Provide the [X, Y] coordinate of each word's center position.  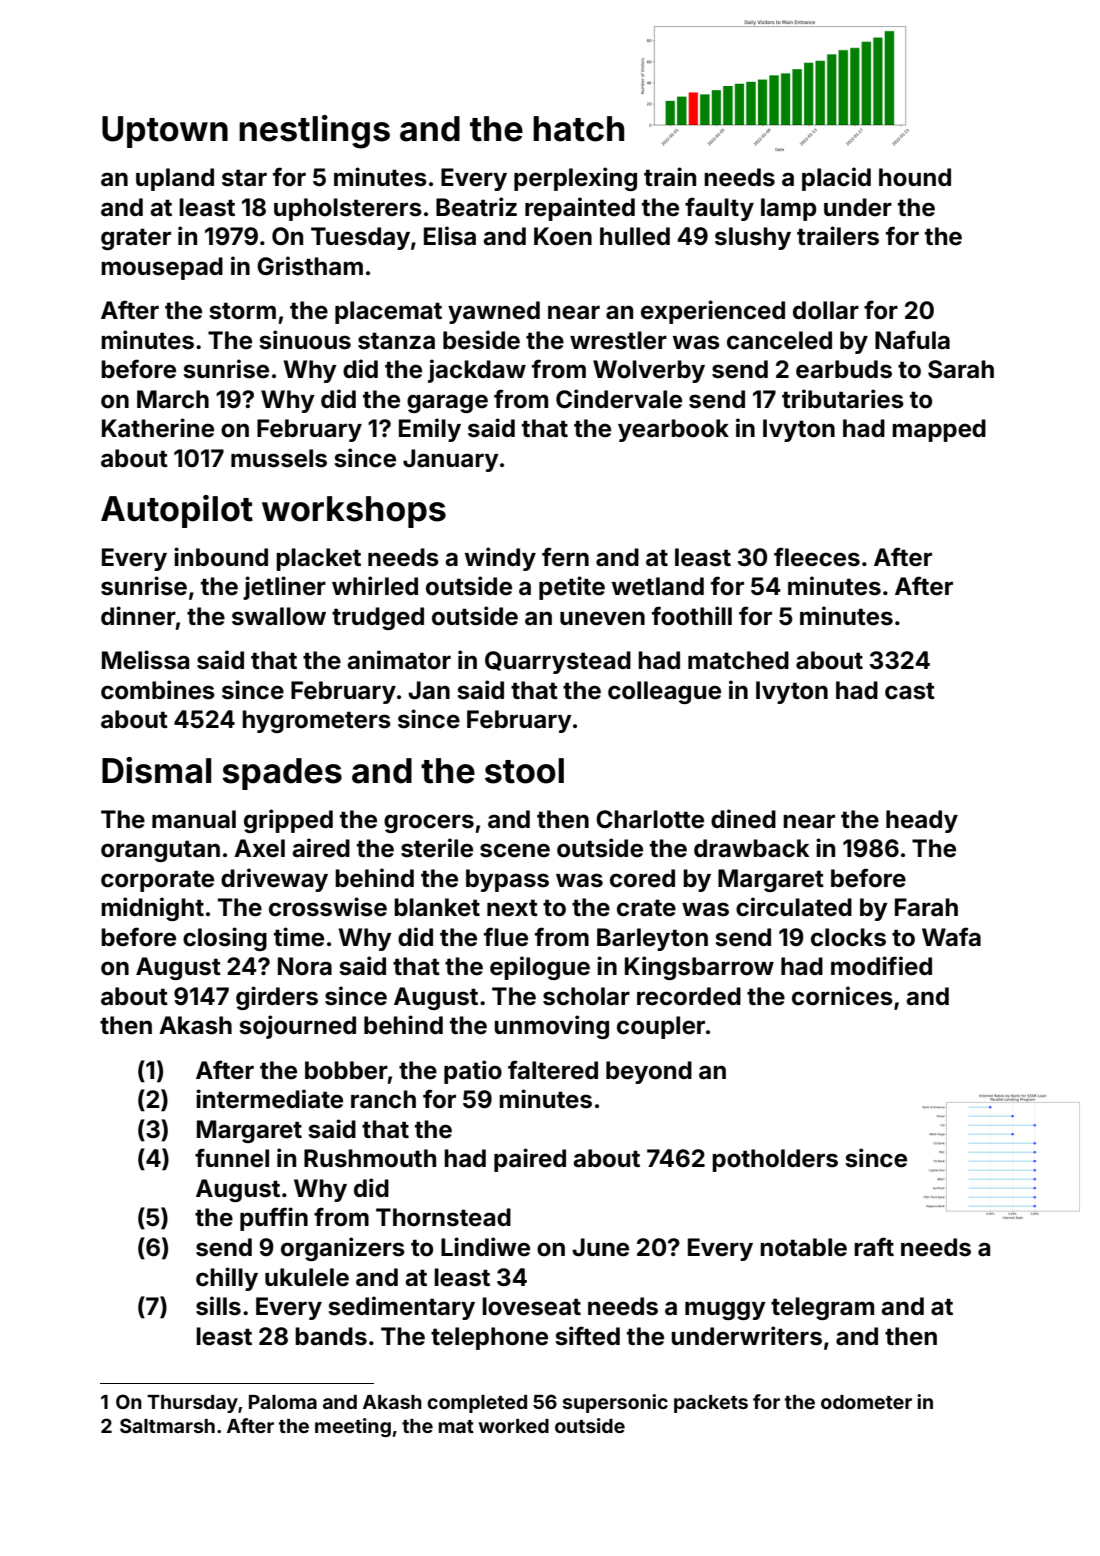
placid [836, 179]
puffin [274, 1219]
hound [915, 177]
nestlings [314, 132]
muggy [725, 1310]
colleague [664, 692]
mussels [279, 458]
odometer [866, 1402]
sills [218, 1306]
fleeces [817, 557]
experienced [713, 312]
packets [711, 1404]
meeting [353, 1427]
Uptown [165, 132]
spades [282, 774]
